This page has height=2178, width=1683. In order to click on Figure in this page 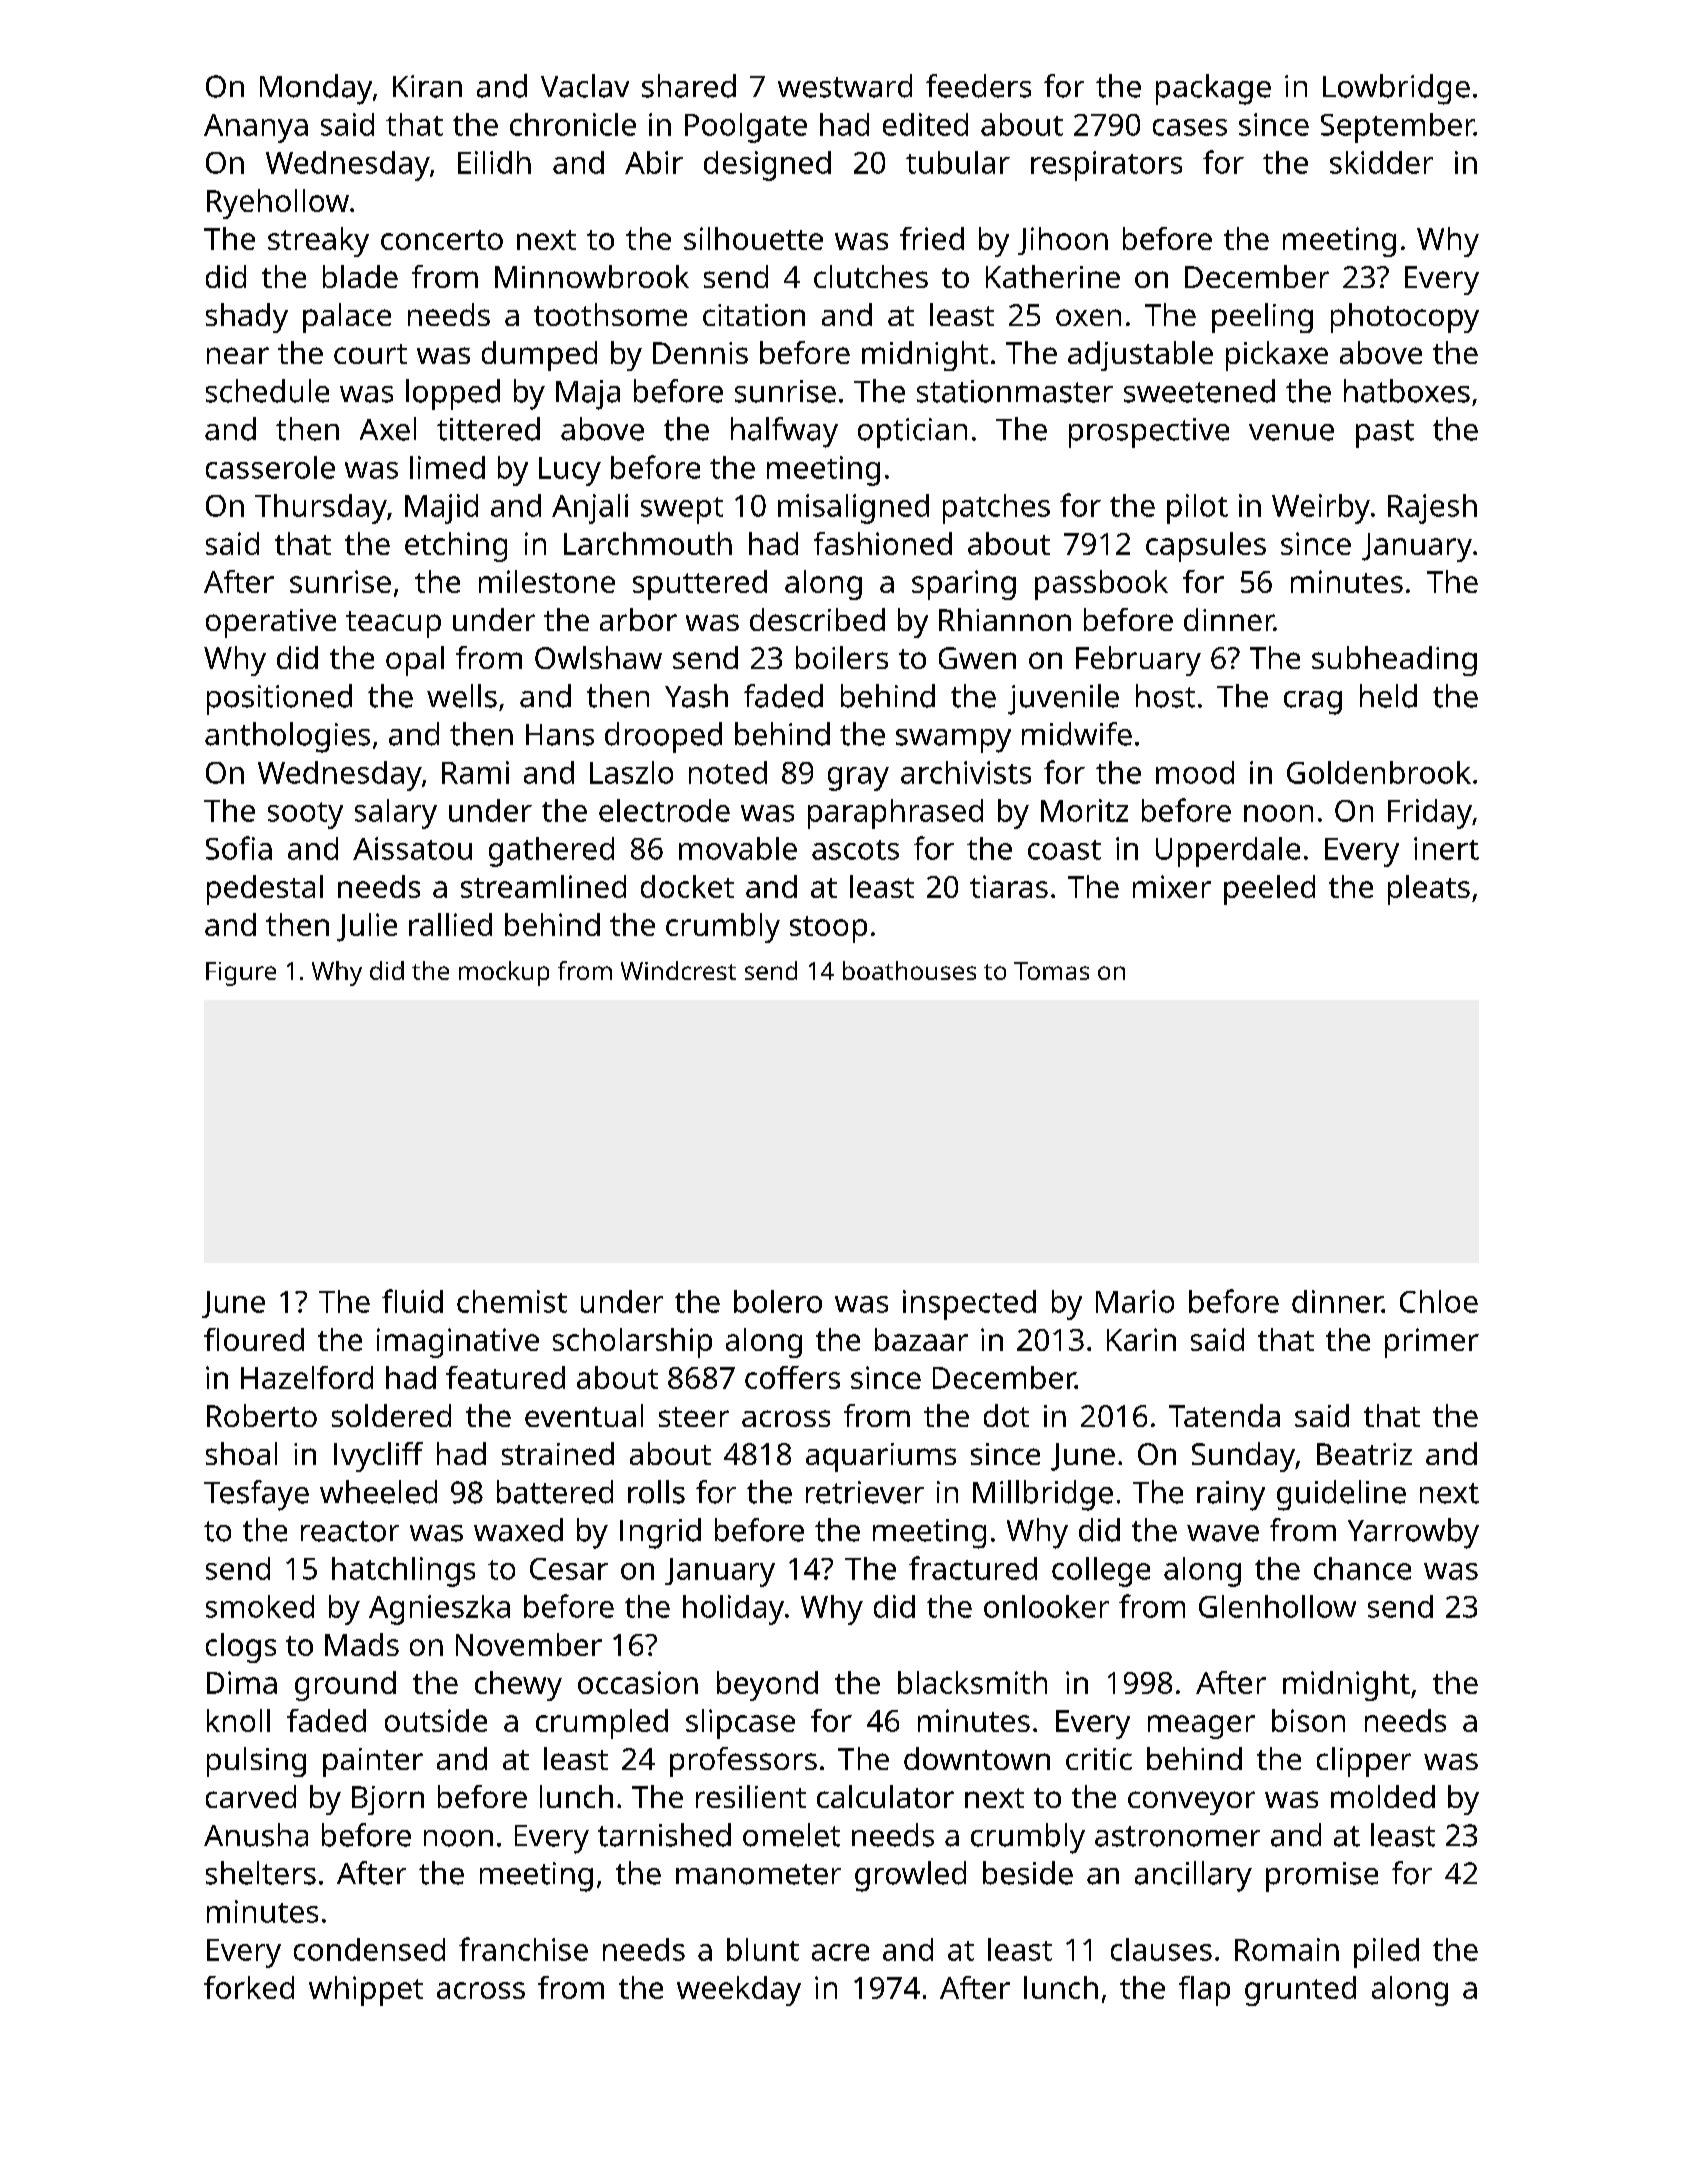, I will do `click(241, 974)`.
